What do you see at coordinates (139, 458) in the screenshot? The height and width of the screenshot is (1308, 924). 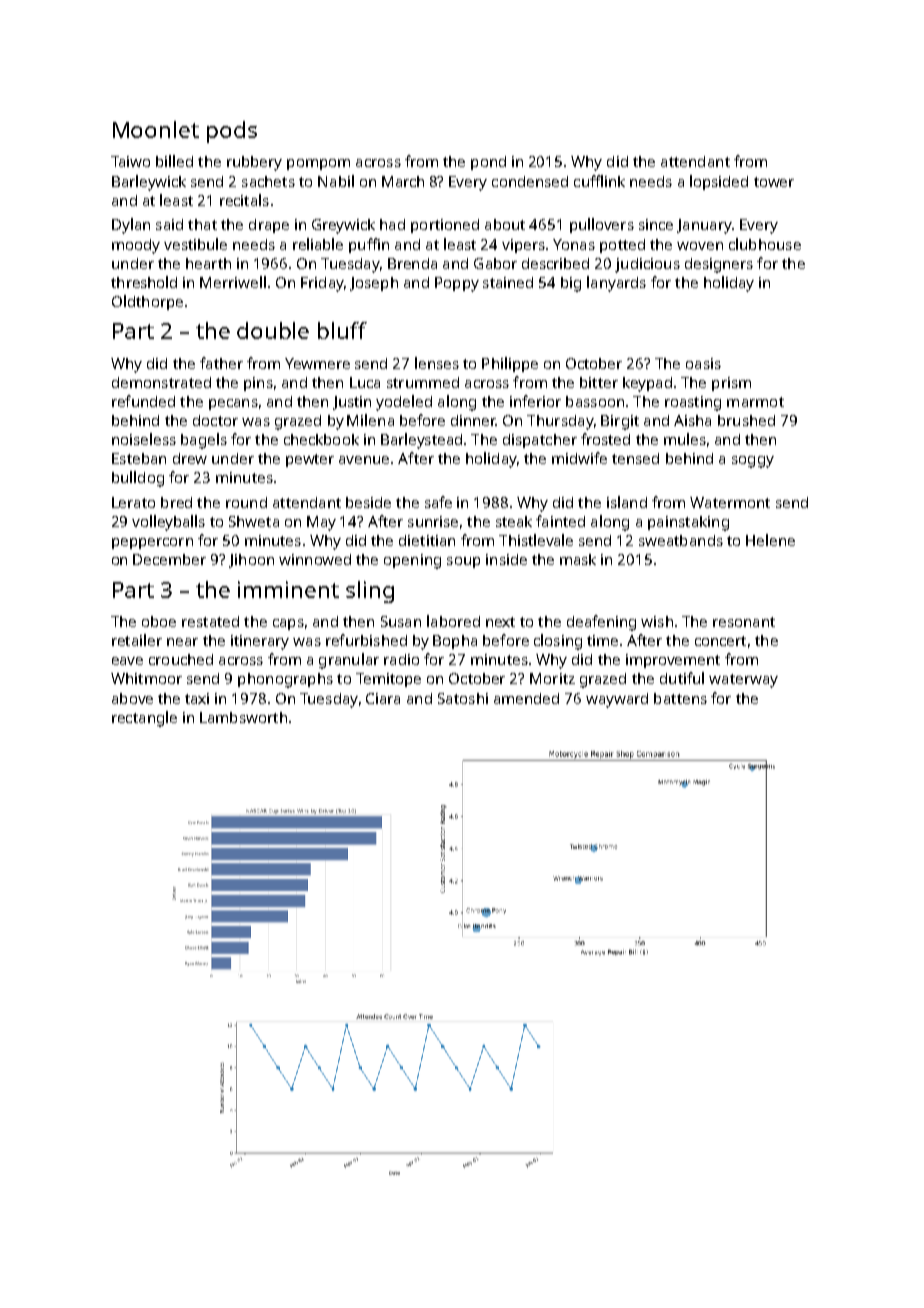 I see `Esteban` at bounding box center [139, 458].
